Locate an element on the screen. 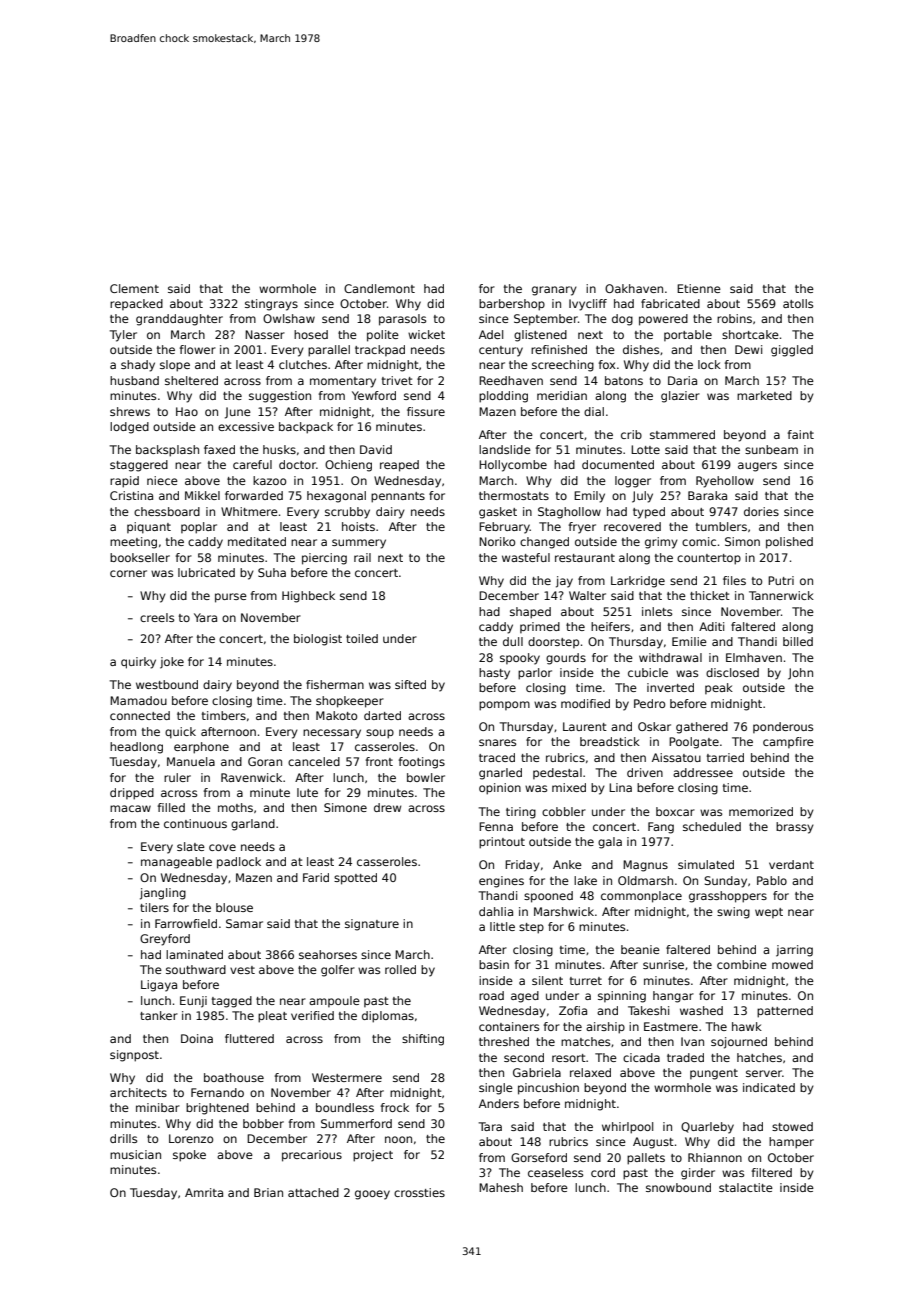 Image resolution: width=924 pixels, height=1308 pixels. Etienne is located at coordinates (699, 288).
